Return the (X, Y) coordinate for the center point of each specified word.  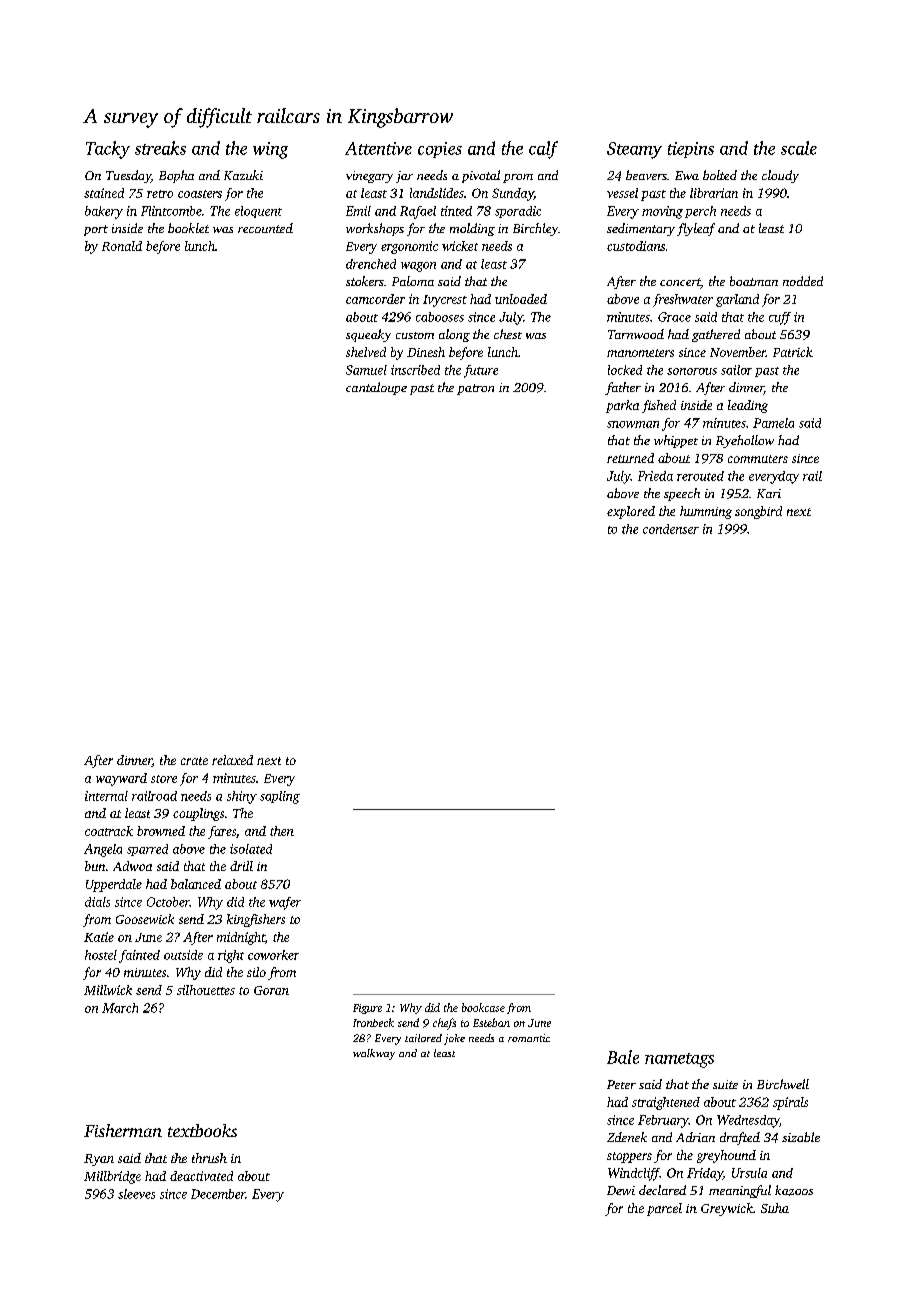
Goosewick (145, 919)
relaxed (232, 760)
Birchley (535, 229)
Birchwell (783, 1084)
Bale (623, 1057)
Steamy (634, 150)
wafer (285, 903)
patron (475, 389)
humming (706, 512)
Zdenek (627, 1137)
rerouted (700, 476)
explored (631, 512)
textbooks (202, 1130)
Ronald (122, 246)
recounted (265, 228)
